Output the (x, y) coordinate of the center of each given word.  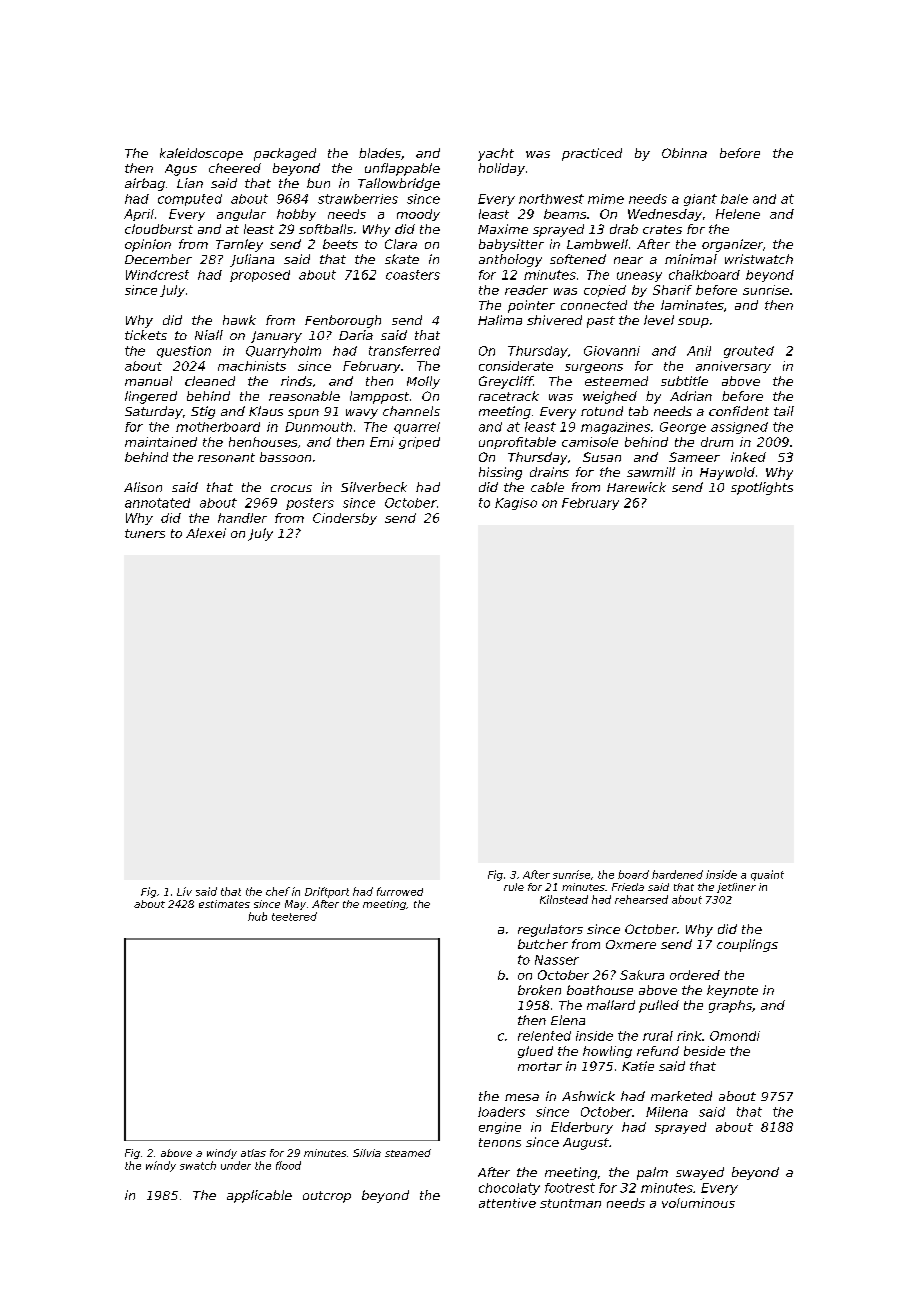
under (236, 1165)
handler (242, 518)
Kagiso (516, 504)
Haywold (727, 473)
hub (257, 916)
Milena (667, 1112)
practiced (592, 154)
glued (535, 1052)
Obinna (684, 153)
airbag (145, 184)
